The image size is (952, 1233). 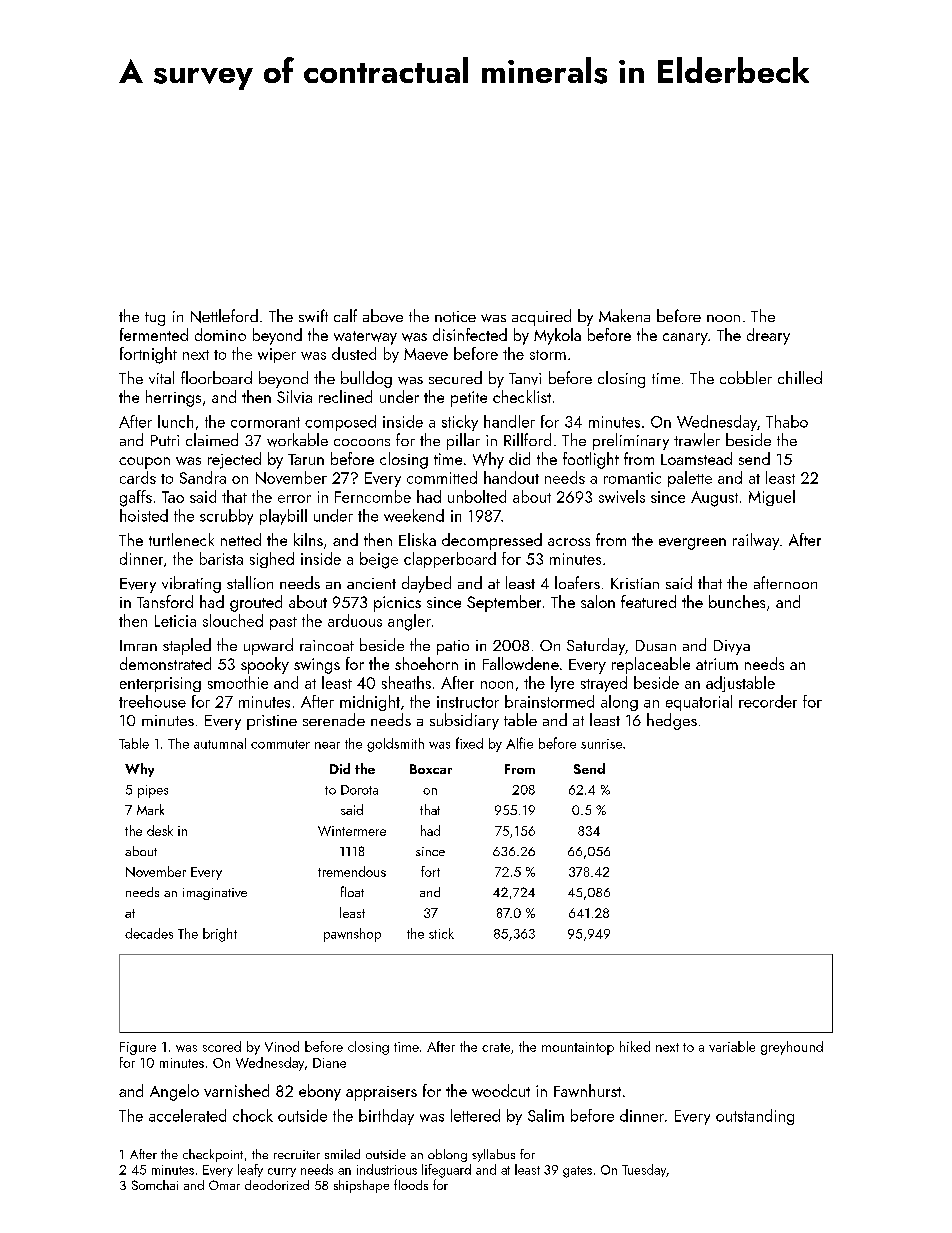 I want to click on above, so click(x=383, y=315).
